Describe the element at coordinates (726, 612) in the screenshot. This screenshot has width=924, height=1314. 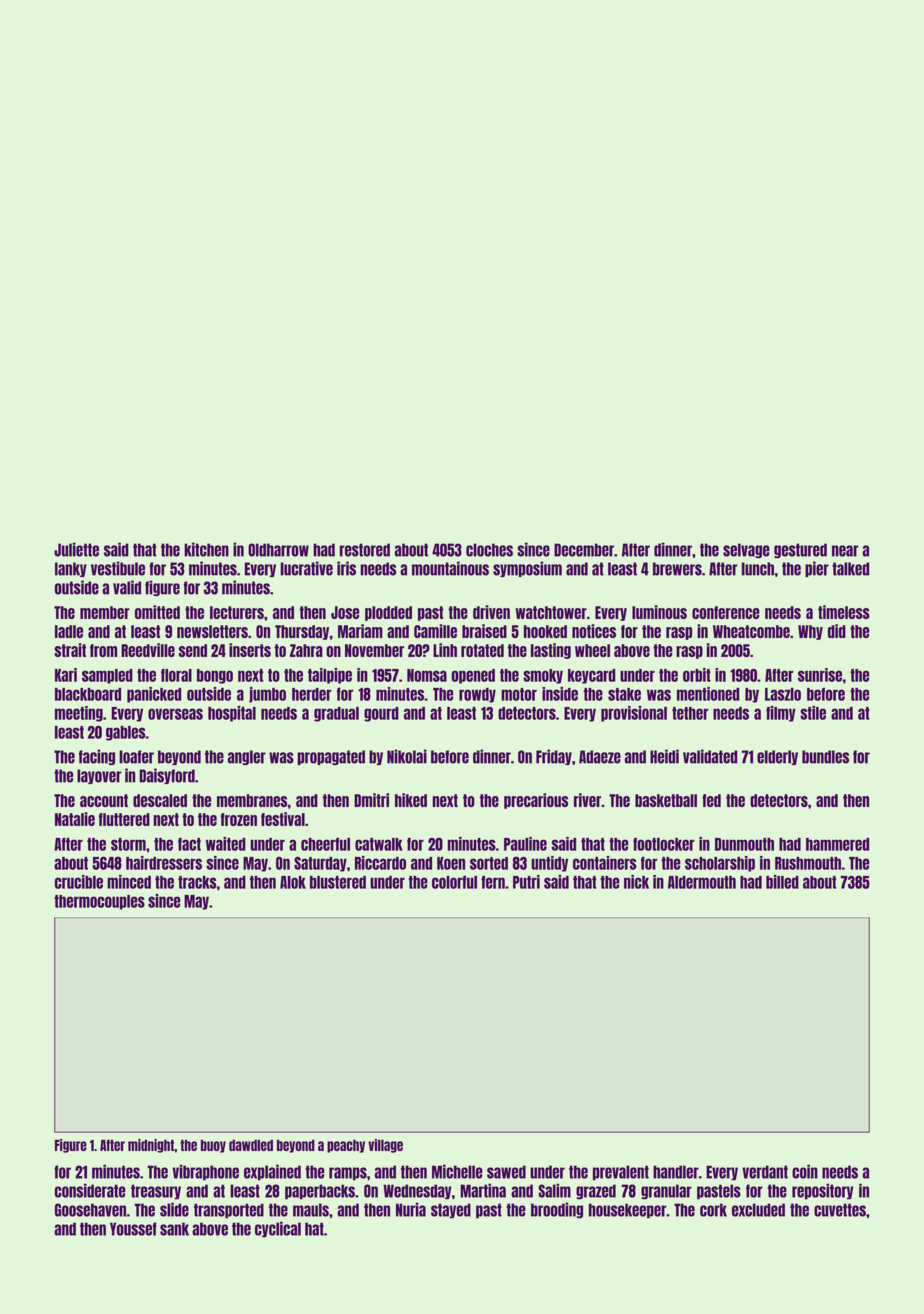
I see `conference` at that location.
